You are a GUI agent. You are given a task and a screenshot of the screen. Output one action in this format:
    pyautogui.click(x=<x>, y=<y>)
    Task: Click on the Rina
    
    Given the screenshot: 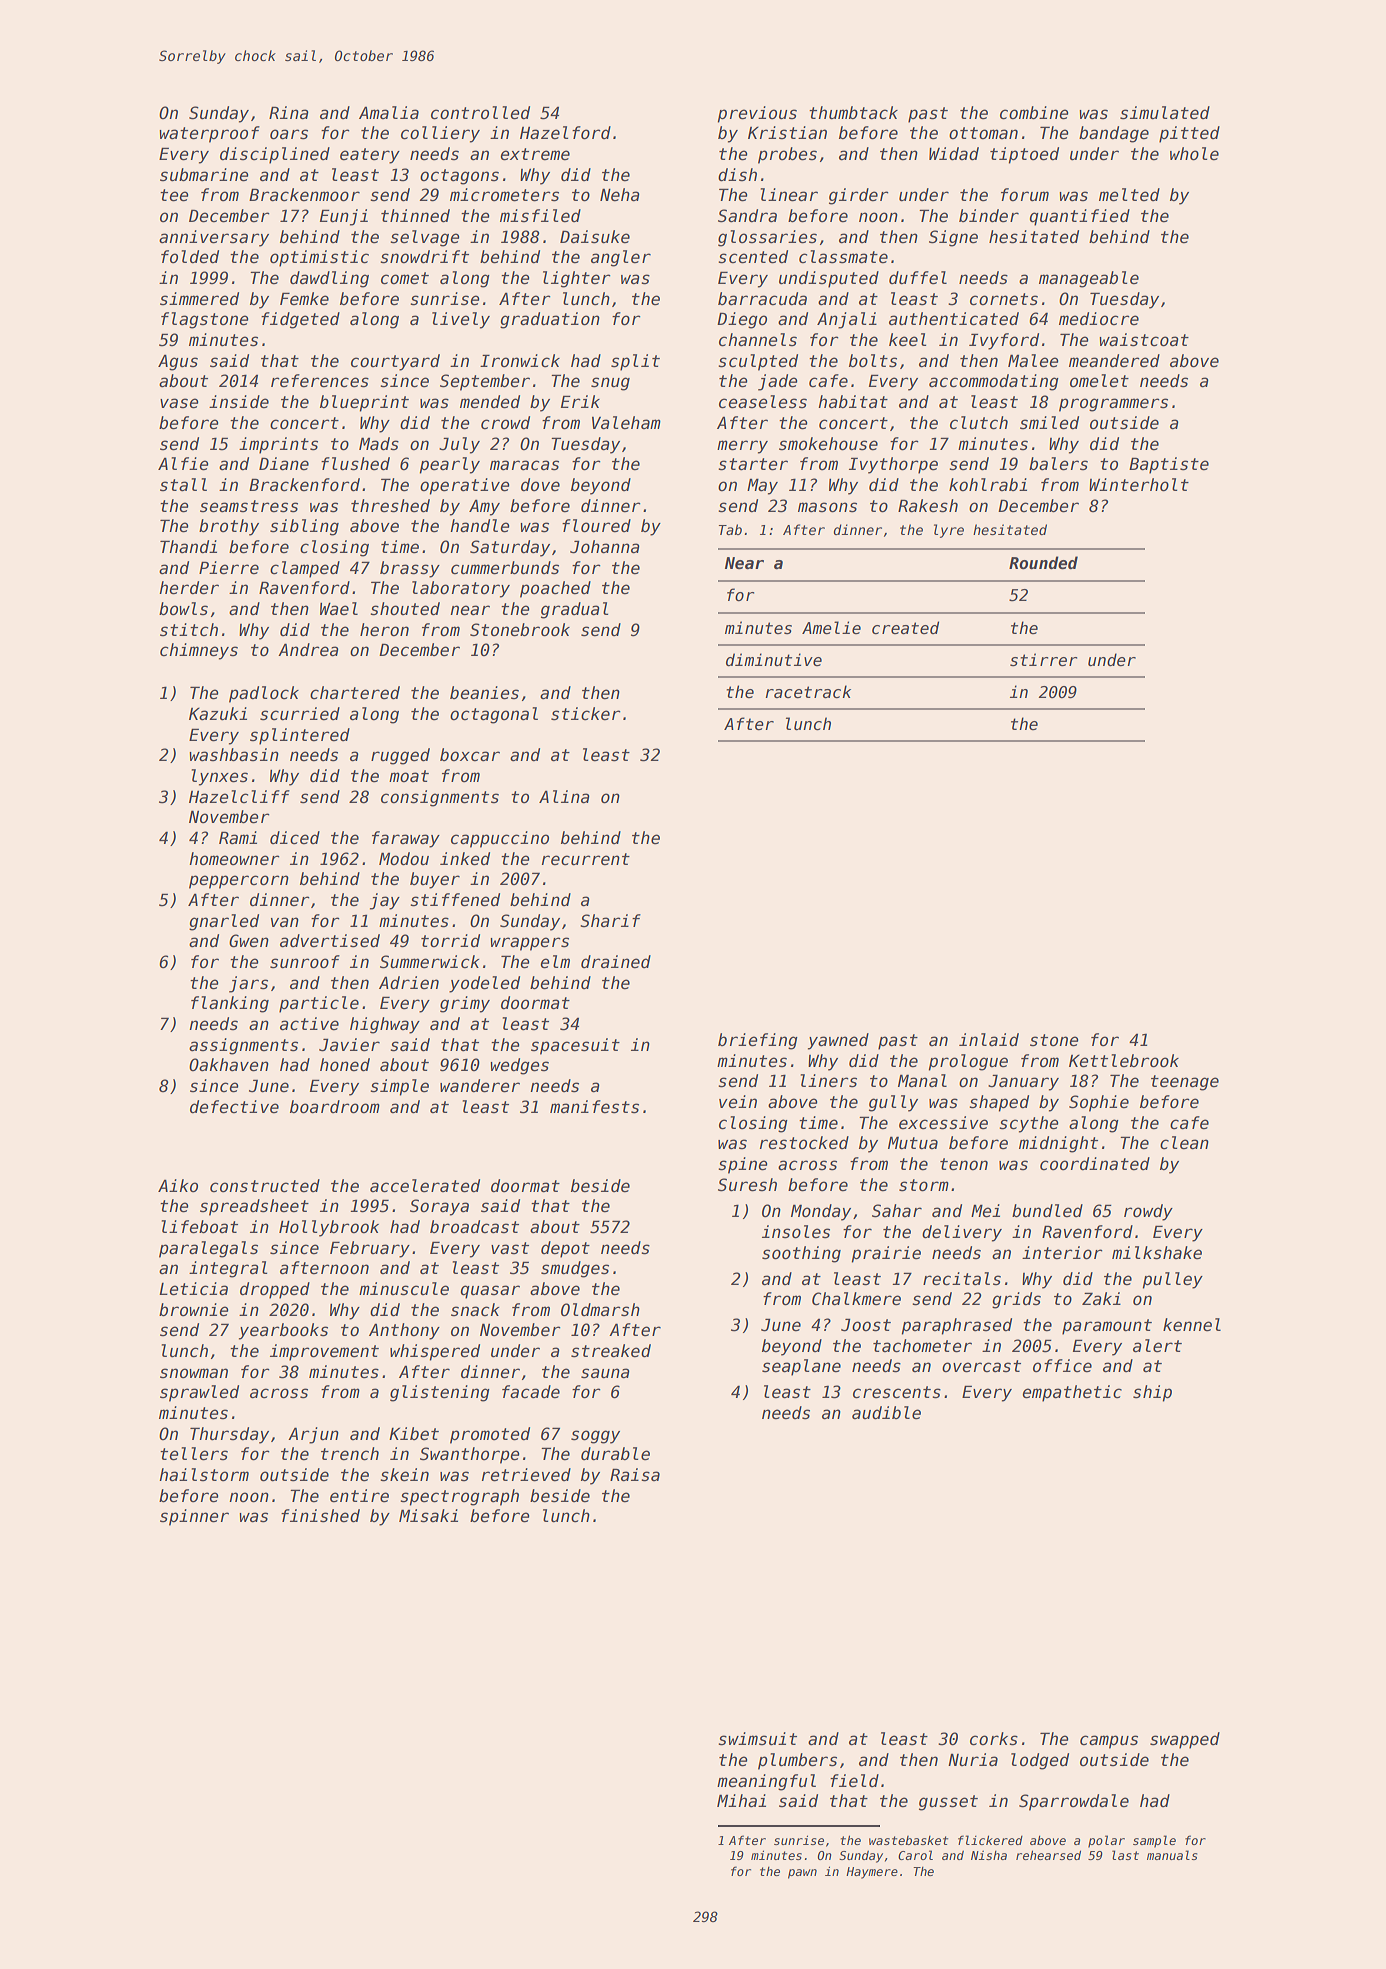 What is the action you would take?
    pyautogui.click(x=289, y=113)
